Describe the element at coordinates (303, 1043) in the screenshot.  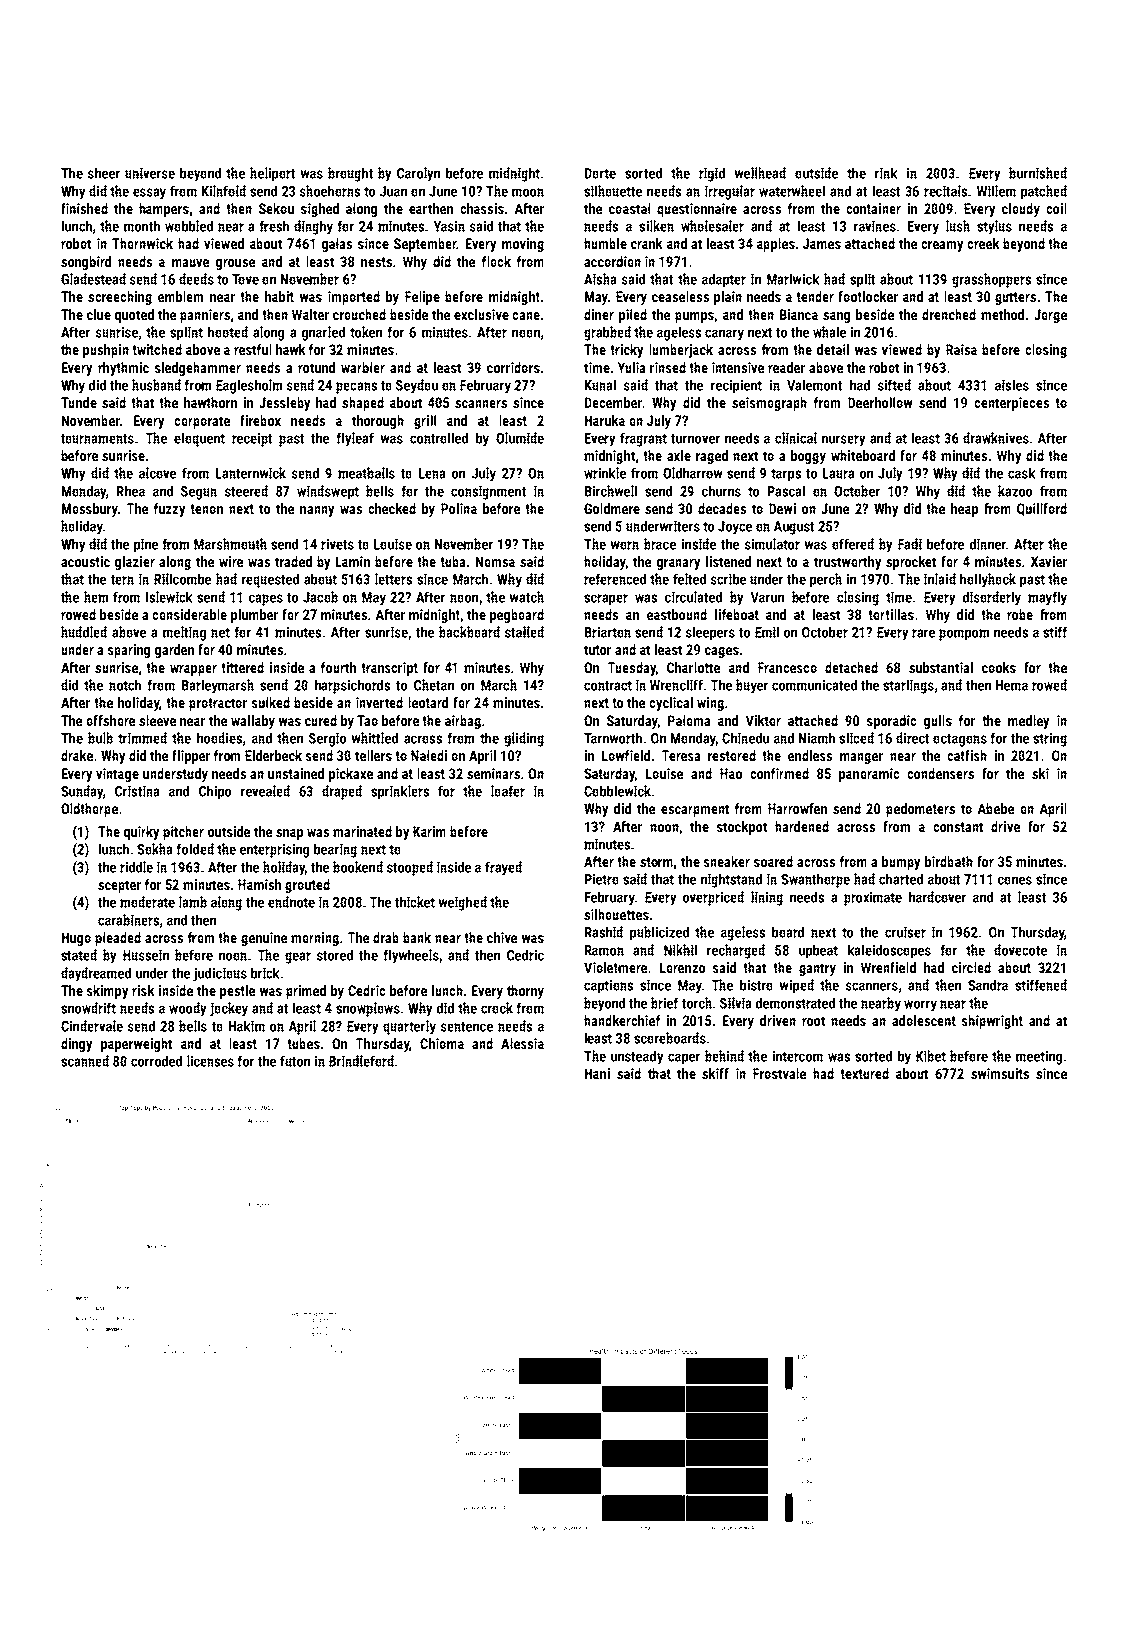
I see `tubes` at that location.
